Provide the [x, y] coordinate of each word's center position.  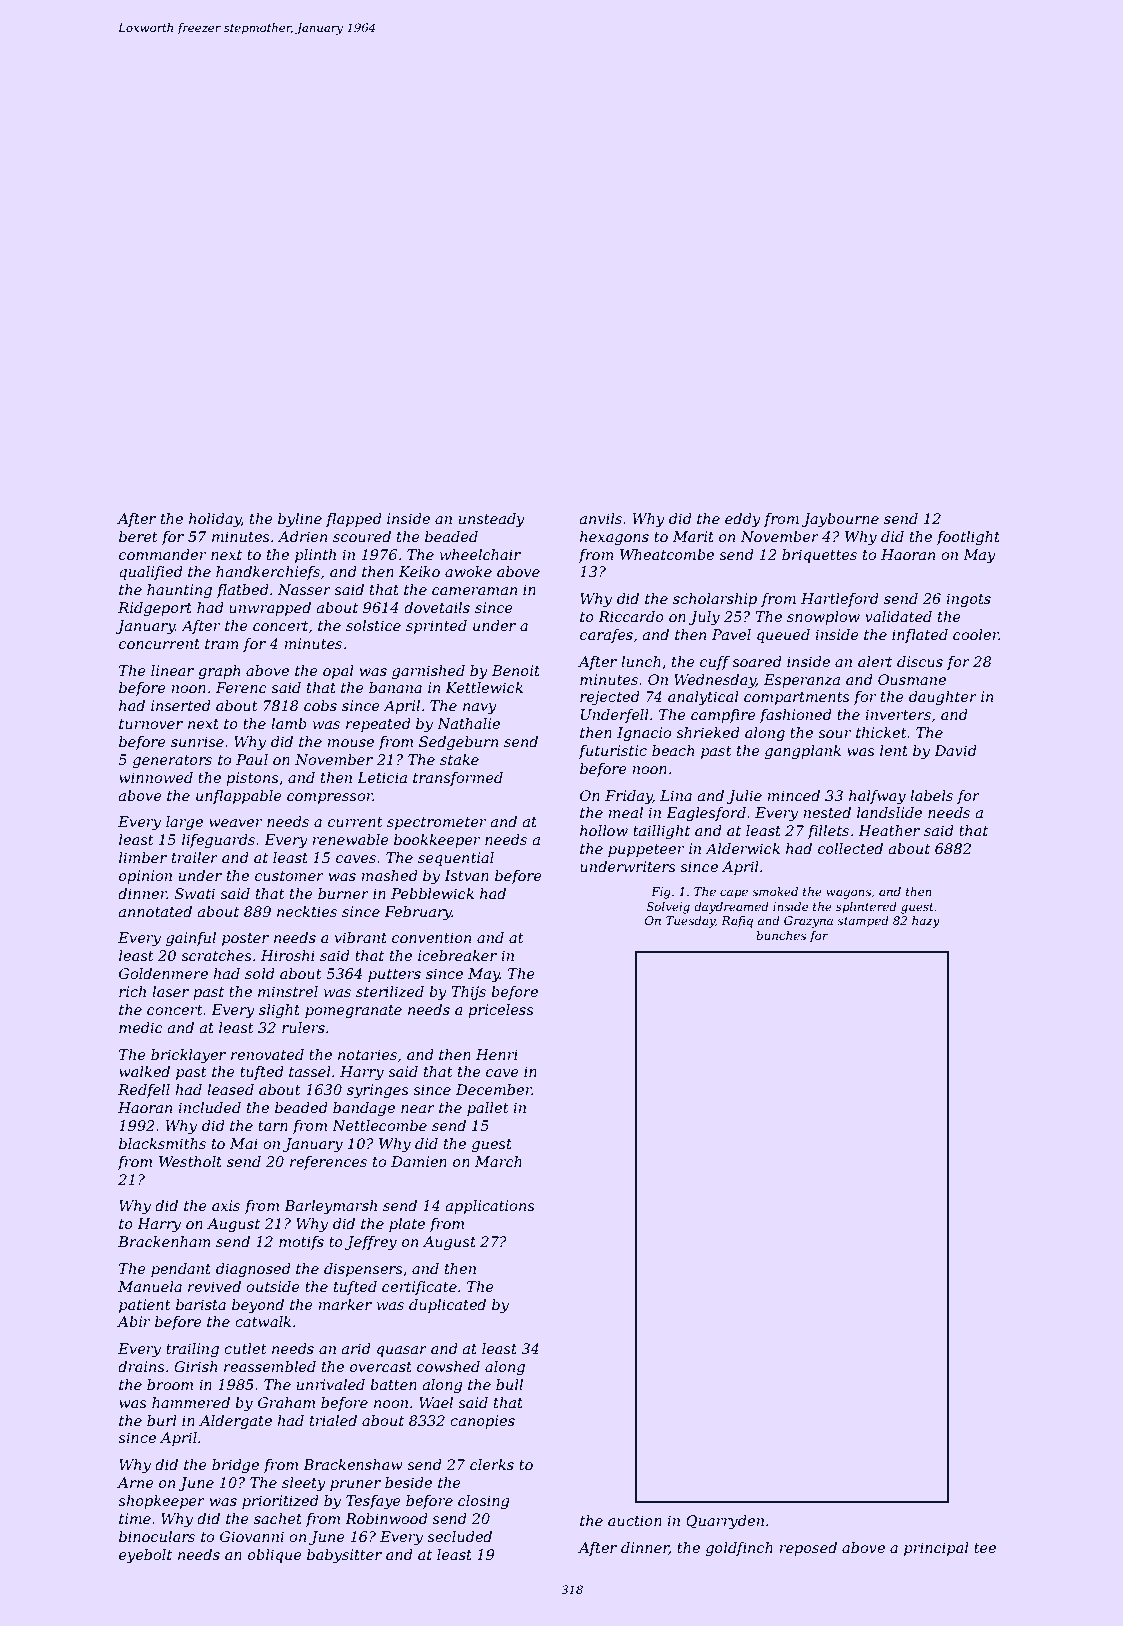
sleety [304, 1484]
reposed [808, 1549]
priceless [501, 1011]
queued [783, 636]
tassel [310, 1071]
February [418, 913]
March [498, 1161]
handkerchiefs [268, 573]
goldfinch [739, 1549]
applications [490, 1207]
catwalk [263, 1321]
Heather [889, 830]
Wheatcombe [667, 554]
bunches [781, 935]
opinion [145, 877]
